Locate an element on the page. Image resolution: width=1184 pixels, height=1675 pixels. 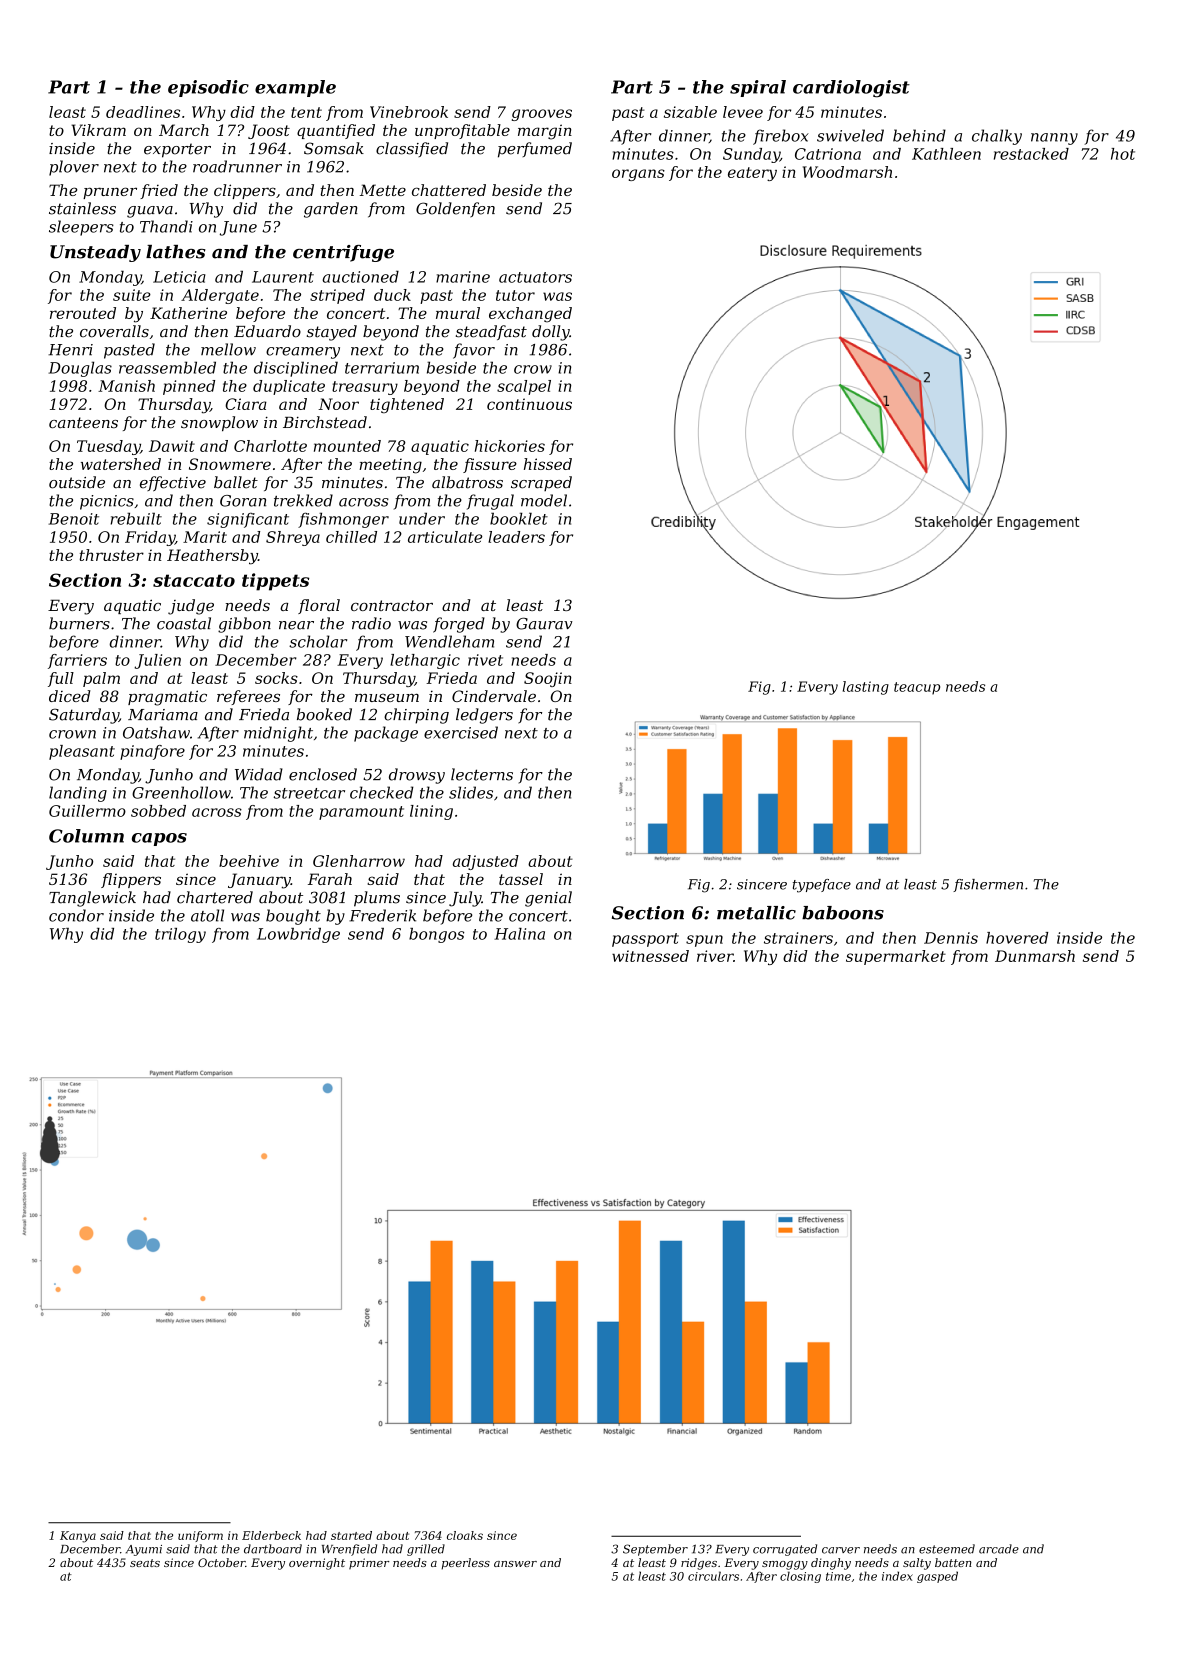
example is located at coordinates (295, 88).
